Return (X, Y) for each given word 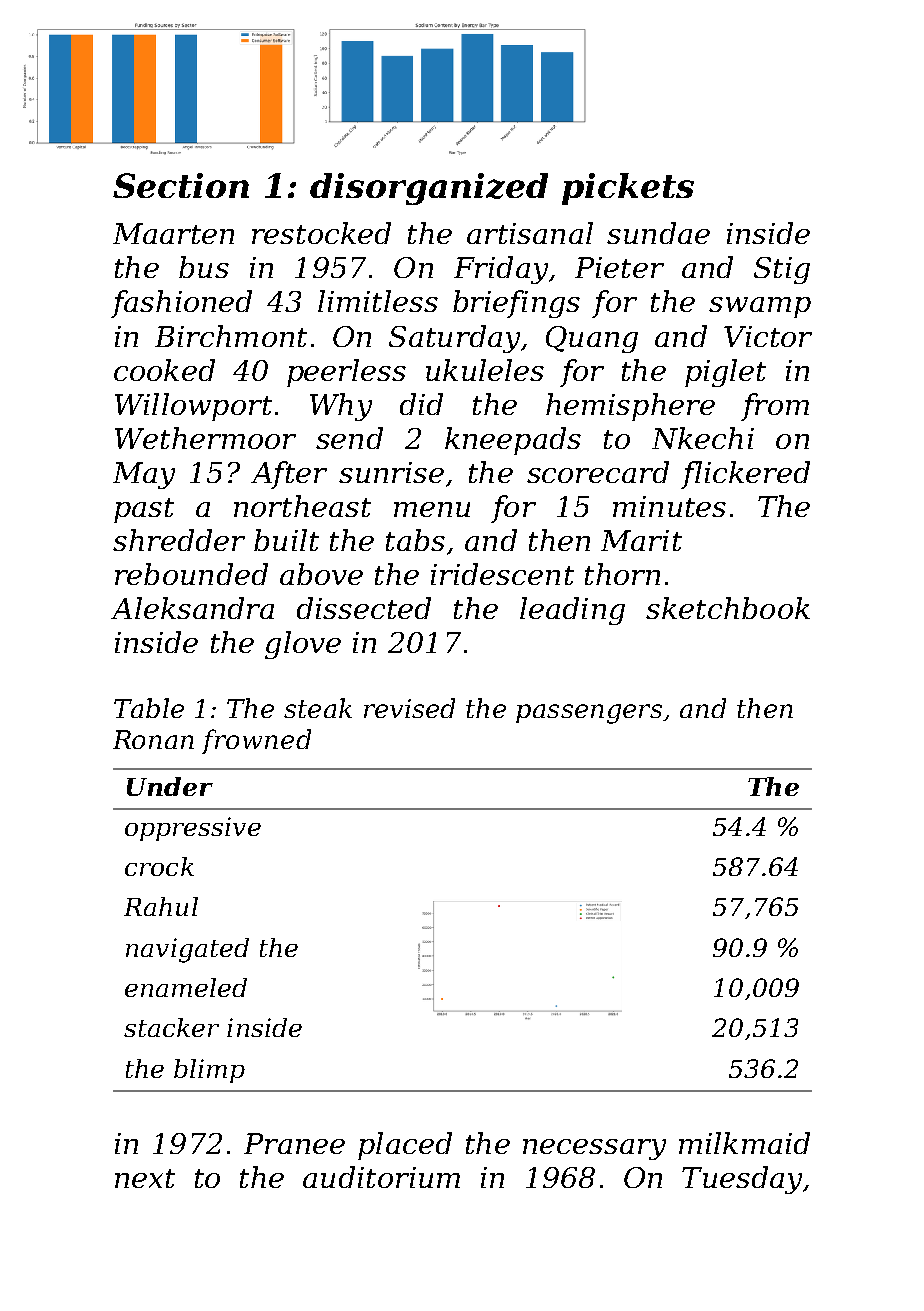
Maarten (173, 233)
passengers (589, 714)
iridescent (502, 574)
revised (409, 708)
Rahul (161, 906)
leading (572, 611)
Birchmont (231, 336)
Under (170, 786)
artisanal (530, 233)
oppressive (193, 829)
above (321, 574)
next (145, 1178)
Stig (782, 270)
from (775, 407)
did (421, 404)
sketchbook (728, 608)
